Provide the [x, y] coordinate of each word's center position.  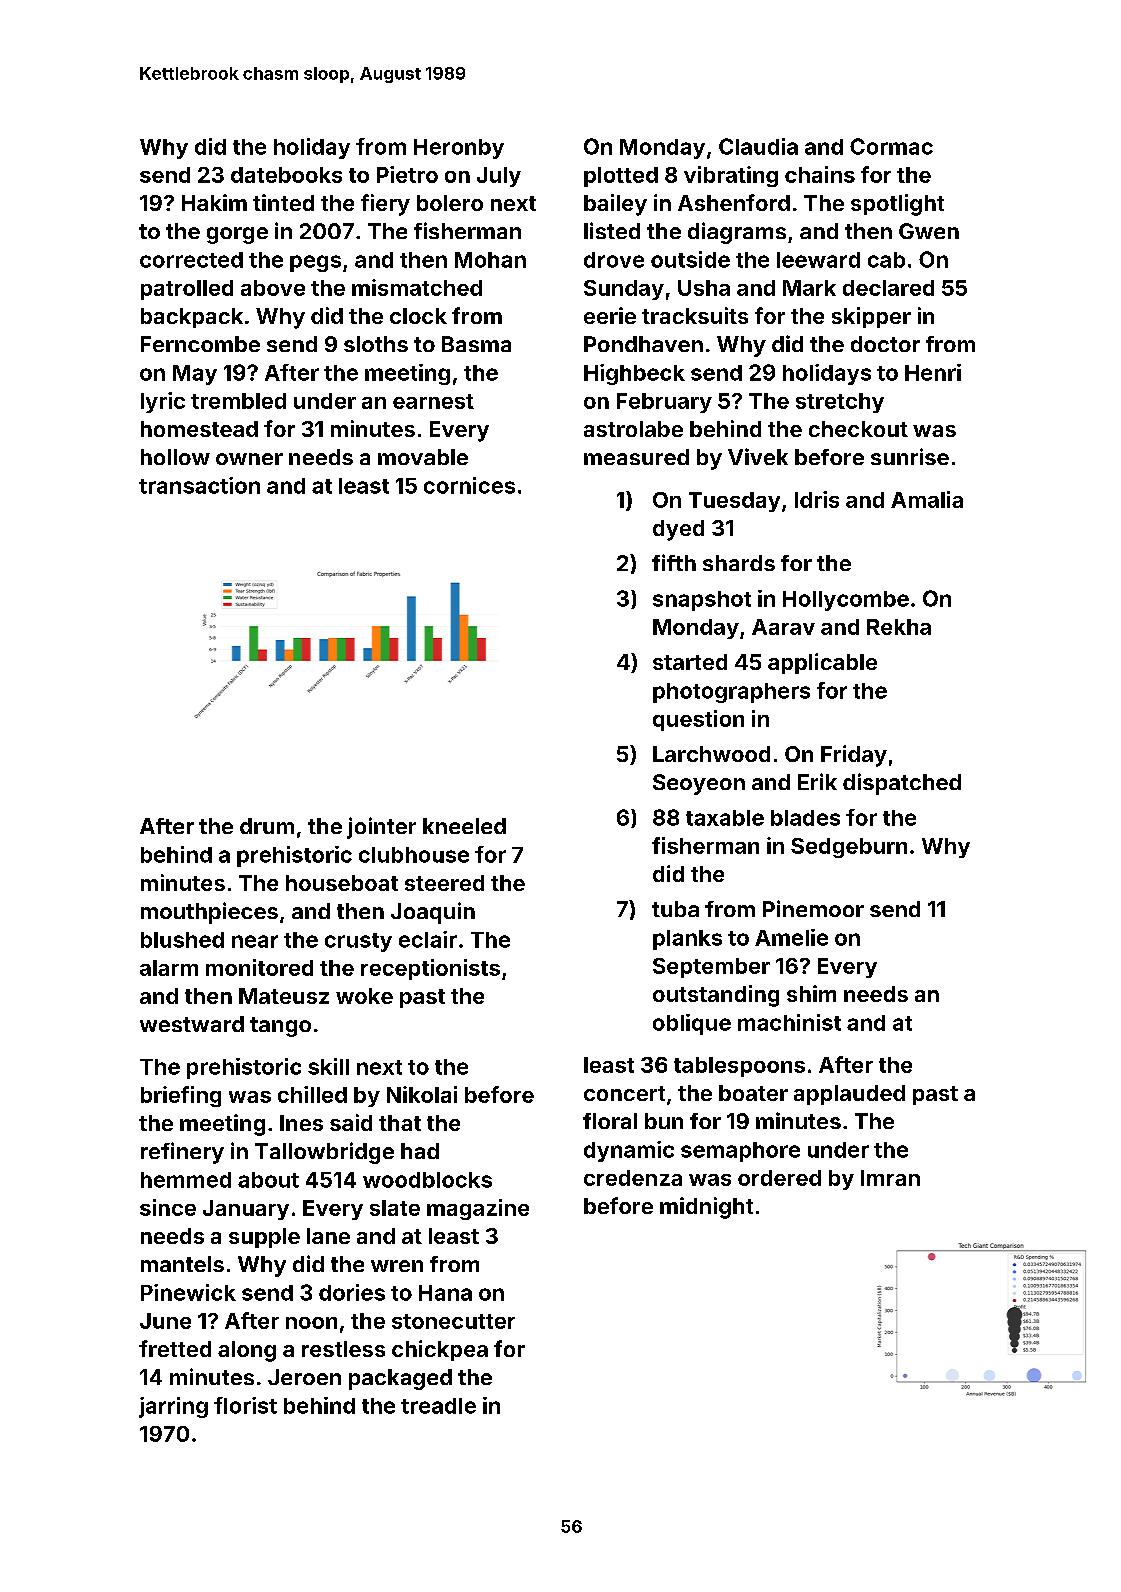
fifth [674, 562]
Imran [890, 1178]
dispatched [902, 784]
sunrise [910, 456]
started [690, 662]
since [168, 1207]
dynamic [629, 1151]
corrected [191, 260]
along [247, 1351]
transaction [199, 485]
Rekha [899, 627]
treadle [438, 1406]
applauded [849, 1095]
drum [267, 826]
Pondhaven [643, 344]
